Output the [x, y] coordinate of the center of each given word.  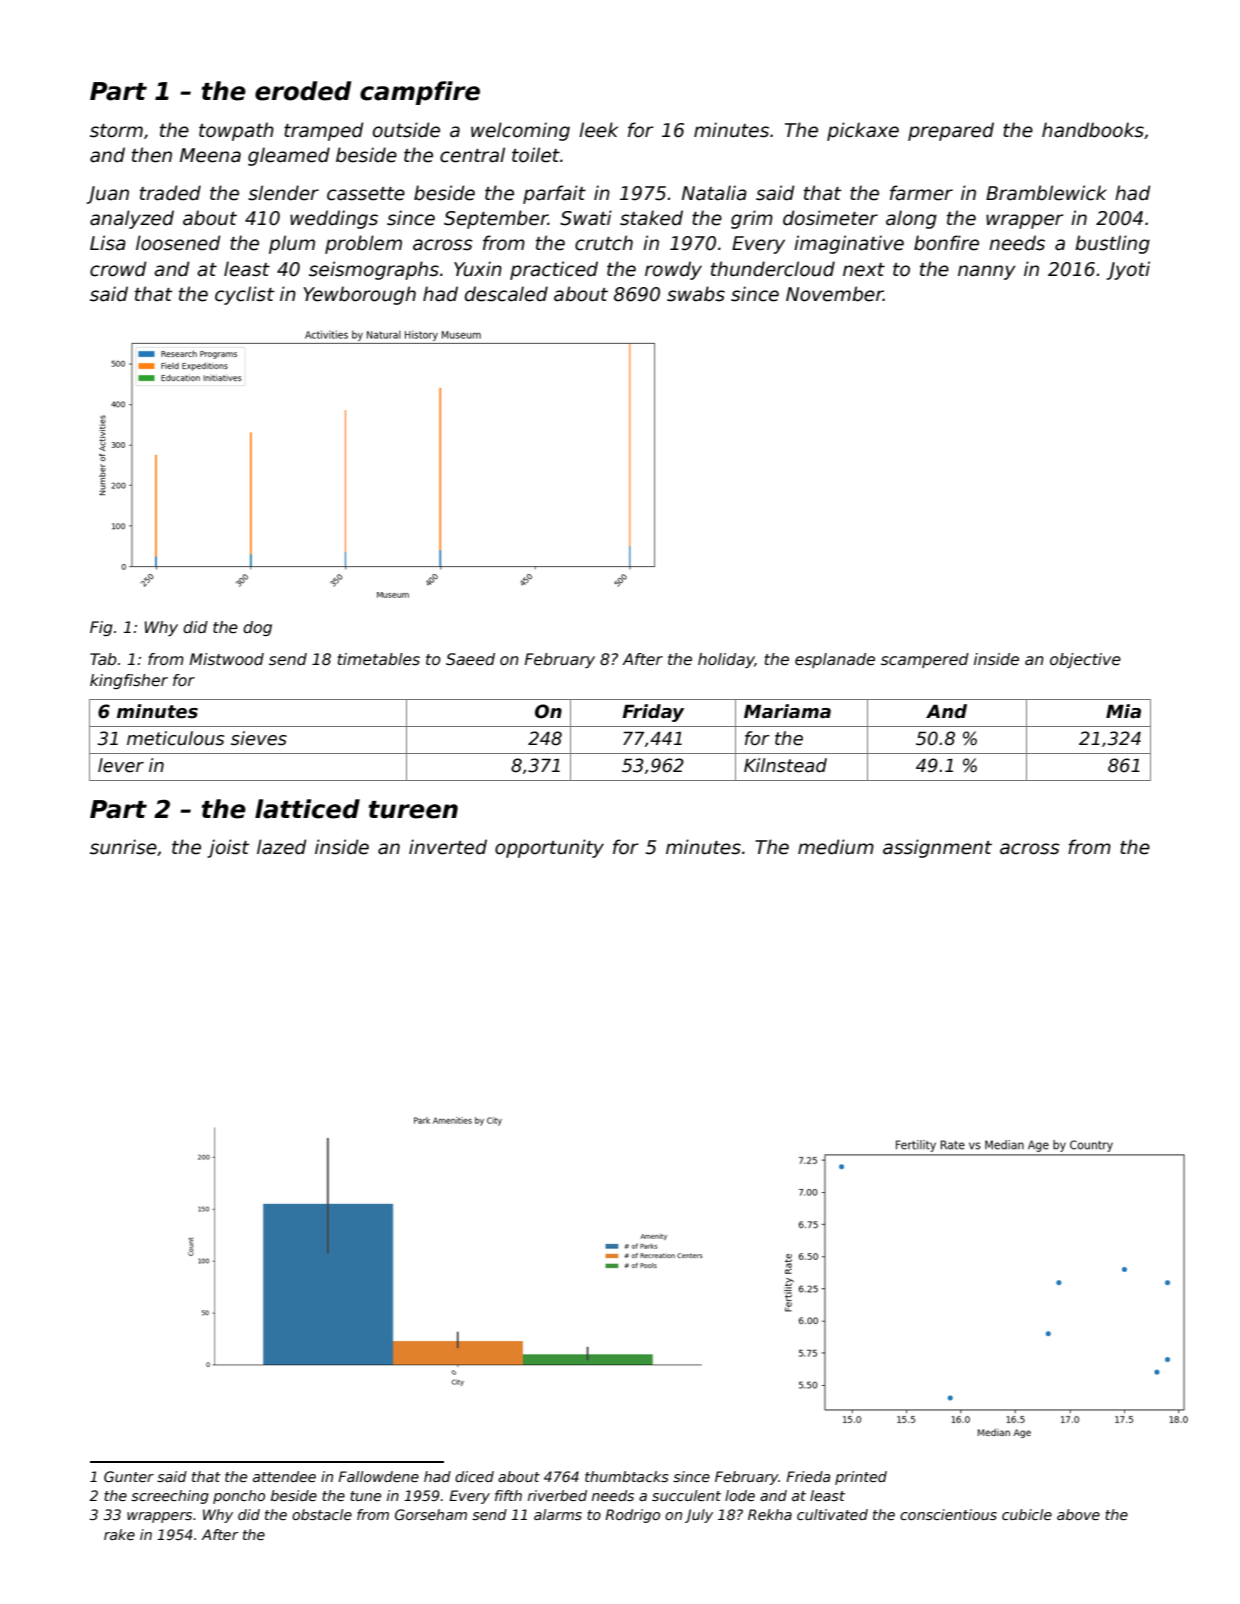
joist [228, 848]
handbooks [1093, 130]
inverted [448, 847]
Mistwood [227, 659]
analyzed [132, 219]
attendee [284, 1476]
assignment [937, 848]
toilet [536, 155]
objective [1085, 660]
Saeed [470, 659]
